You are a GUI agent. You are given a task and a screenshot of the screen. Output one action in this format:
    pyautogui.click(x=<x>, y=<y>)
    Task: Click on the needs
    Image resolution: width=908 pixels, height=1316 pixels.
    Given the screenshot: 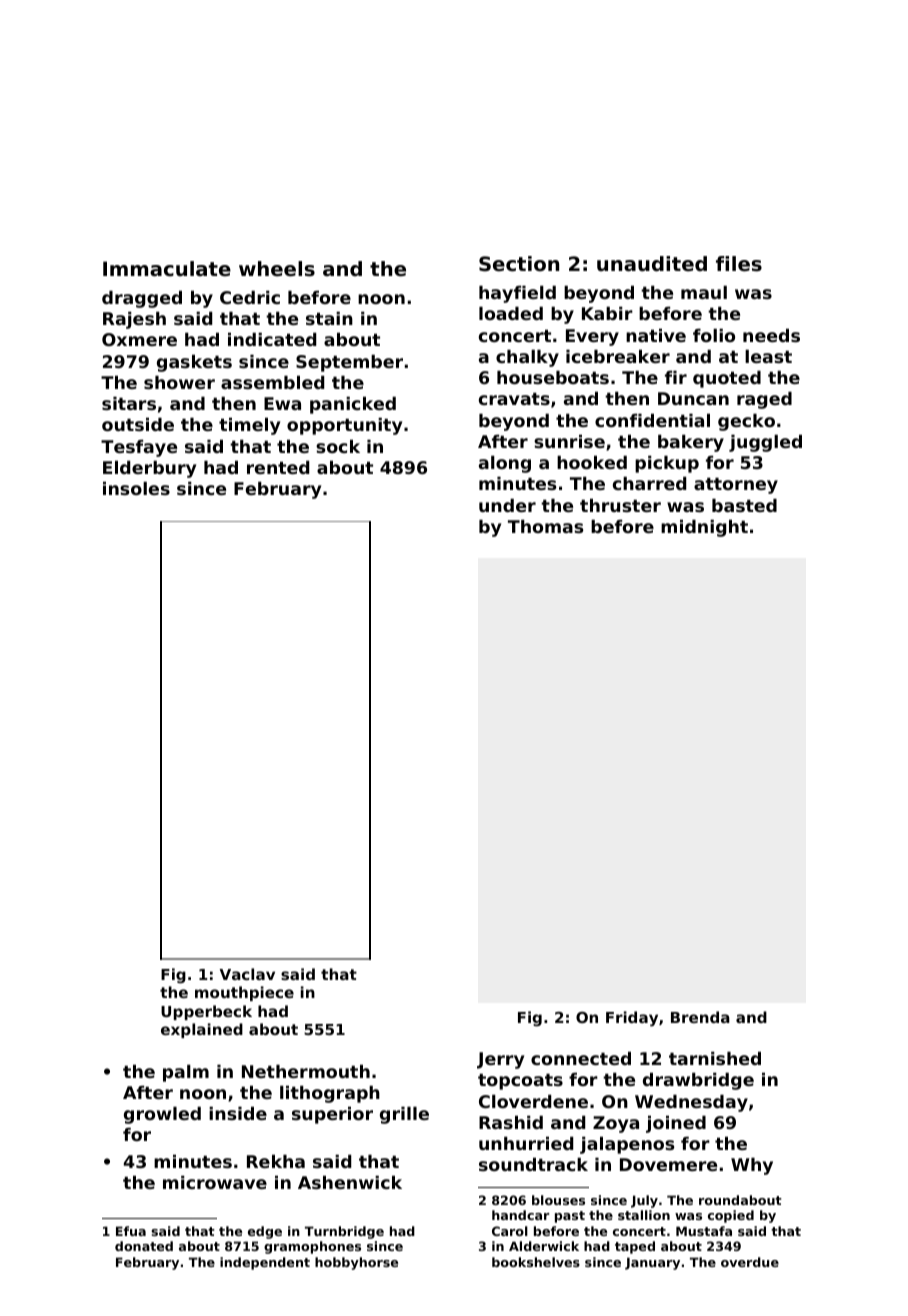 What is the action you would take?
    pyautogui.click(x=771, y=335)
